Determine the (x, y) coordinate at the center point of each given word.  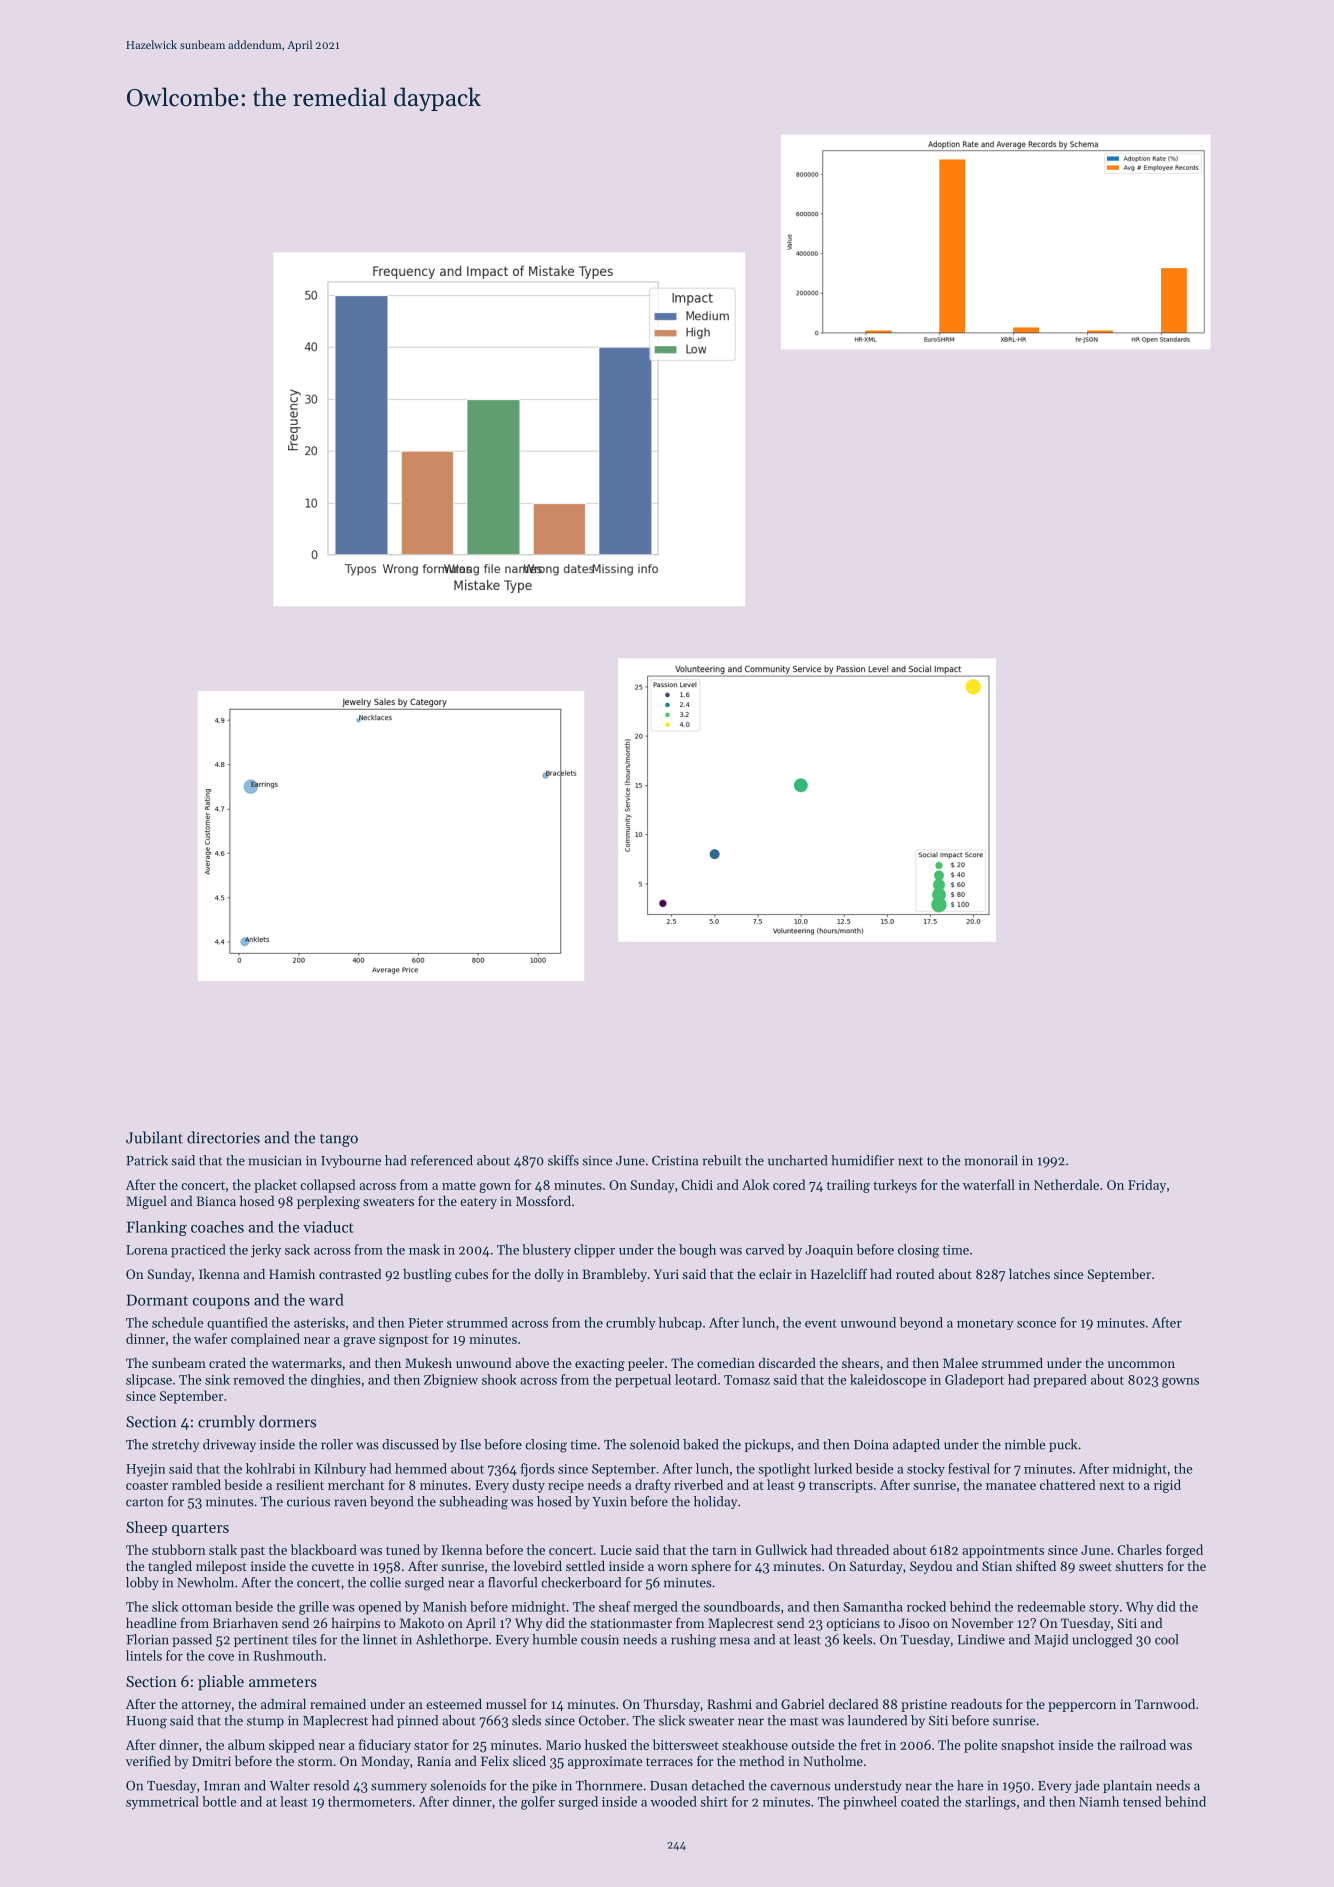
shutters (1139, 1566)
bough (697, 1251)
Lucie (616, 1550)
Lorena (146, 1250)
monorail (991, 1160)
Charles (1139, 1549)
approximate (605, 1762)
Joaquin (829, 1251)
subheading (473, 1503)
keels (857, 1639)
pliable (221, 1683)
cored (789, 1184)
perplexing (328, 1202)
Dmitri (211, 1761)
